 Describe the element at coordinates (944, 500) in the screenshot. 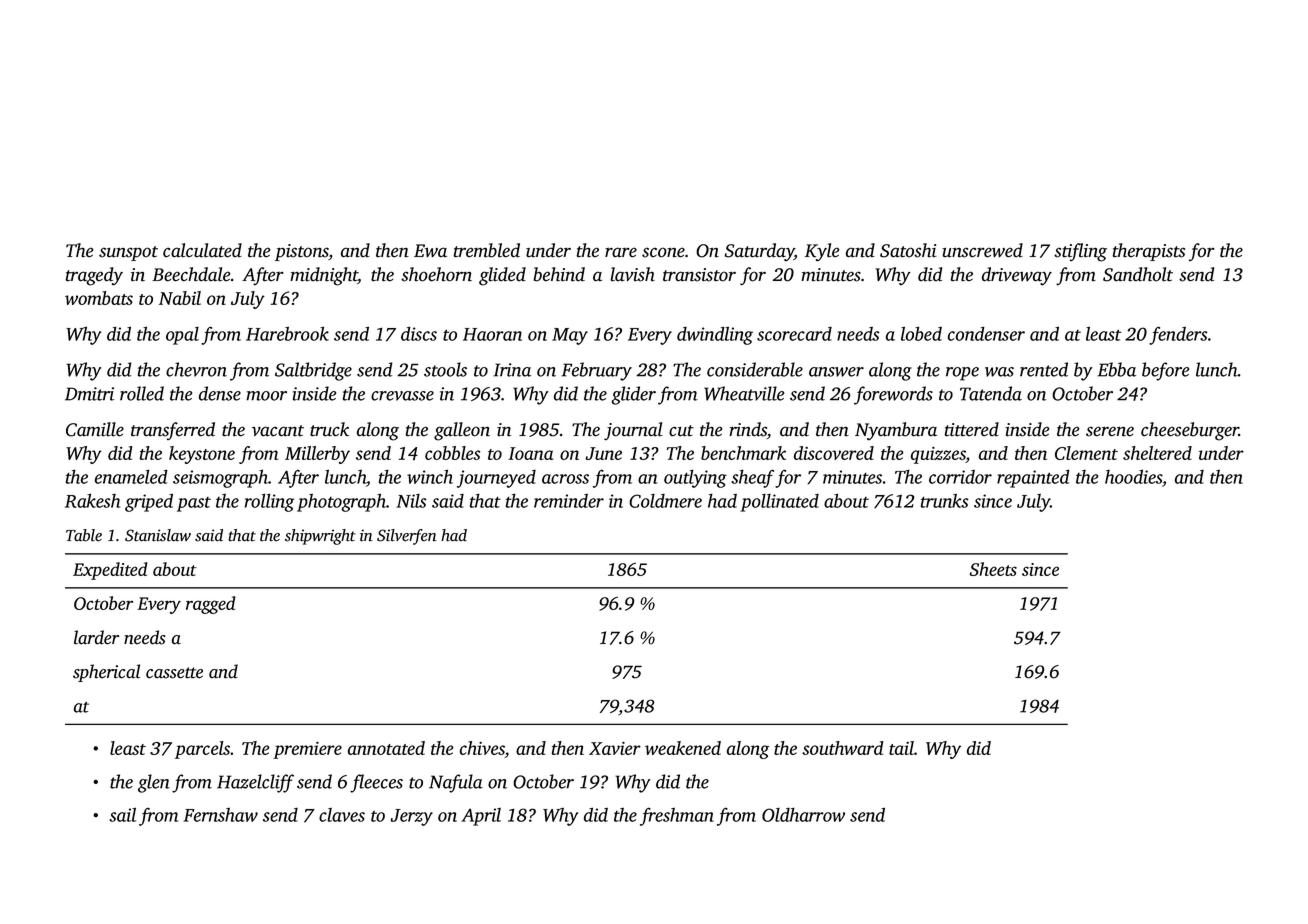

I see `trunks` at that location.
